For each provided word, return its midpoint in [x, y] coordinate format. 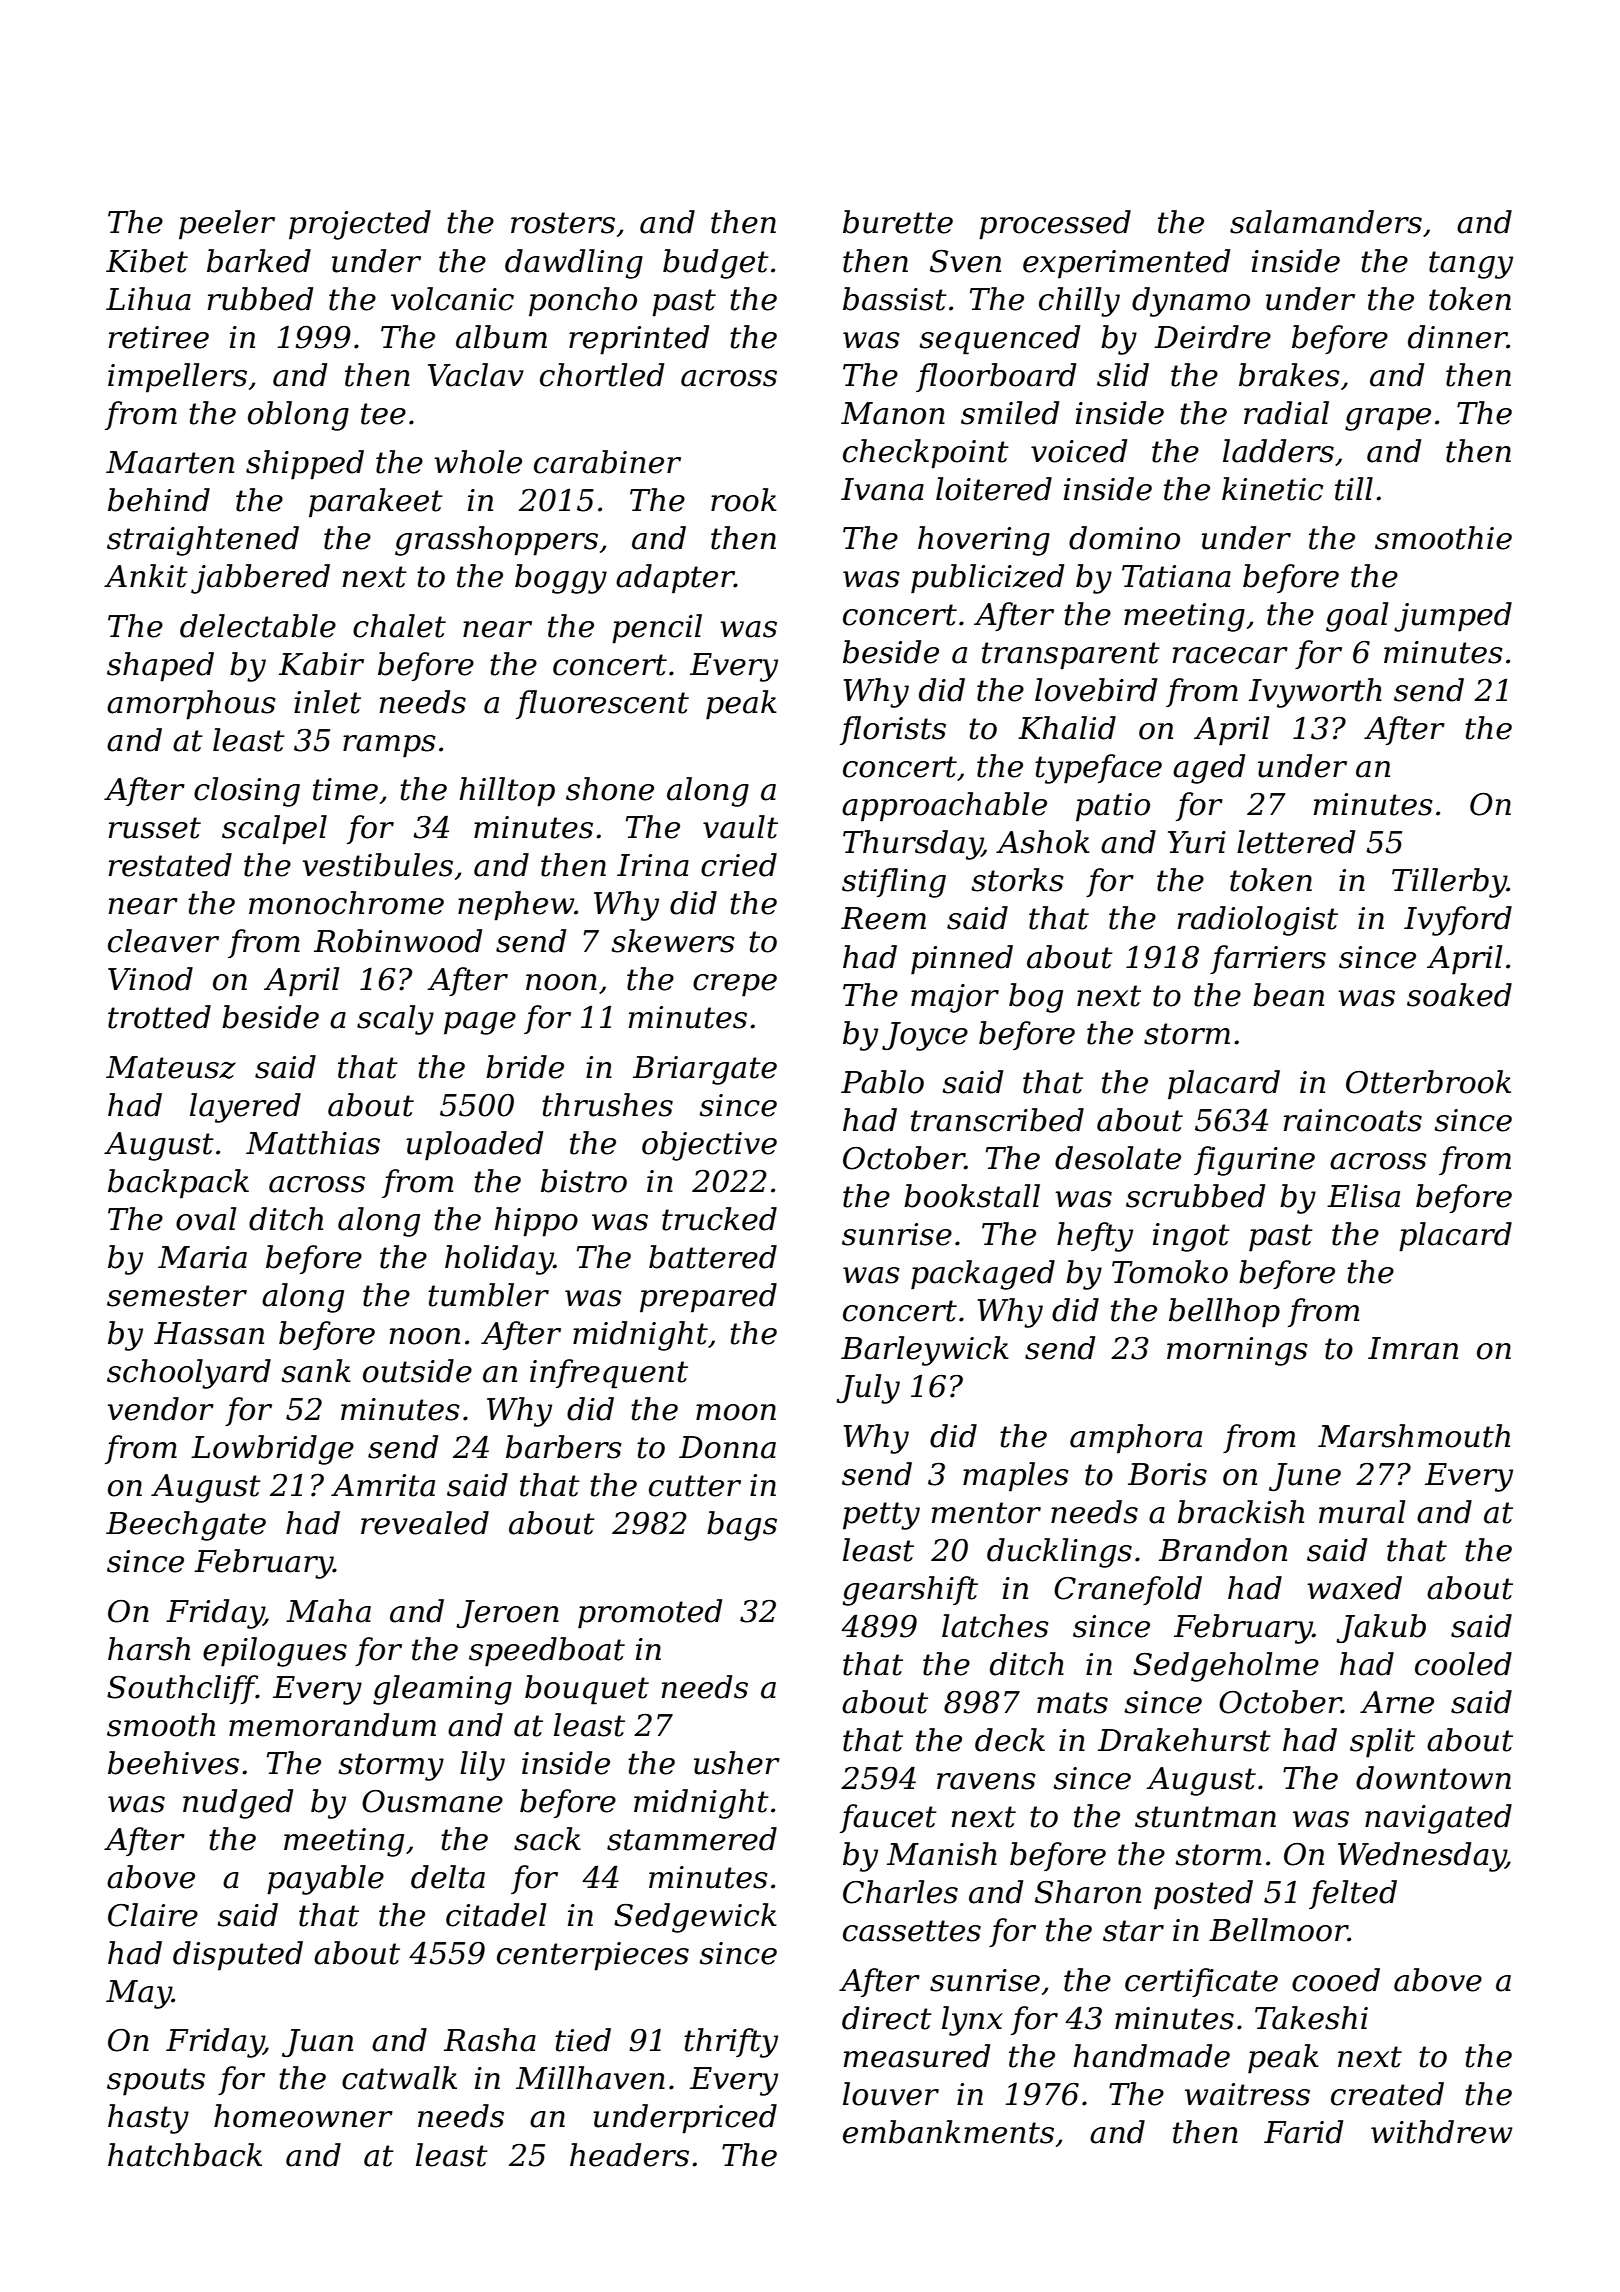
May [139, 1994]
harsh [149, 1649]
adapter [675, 579]
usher [737, 1763]
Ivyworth [1315, 693]
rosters [563, 223]
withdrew [1441, 2132]
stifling [894, 883]
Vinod [150, 979]
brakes [1289, 375]
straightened [203, 541]
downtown [1433, 1778]
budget [716, 264]
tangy [1471, 265]
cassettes [912, 1931]
